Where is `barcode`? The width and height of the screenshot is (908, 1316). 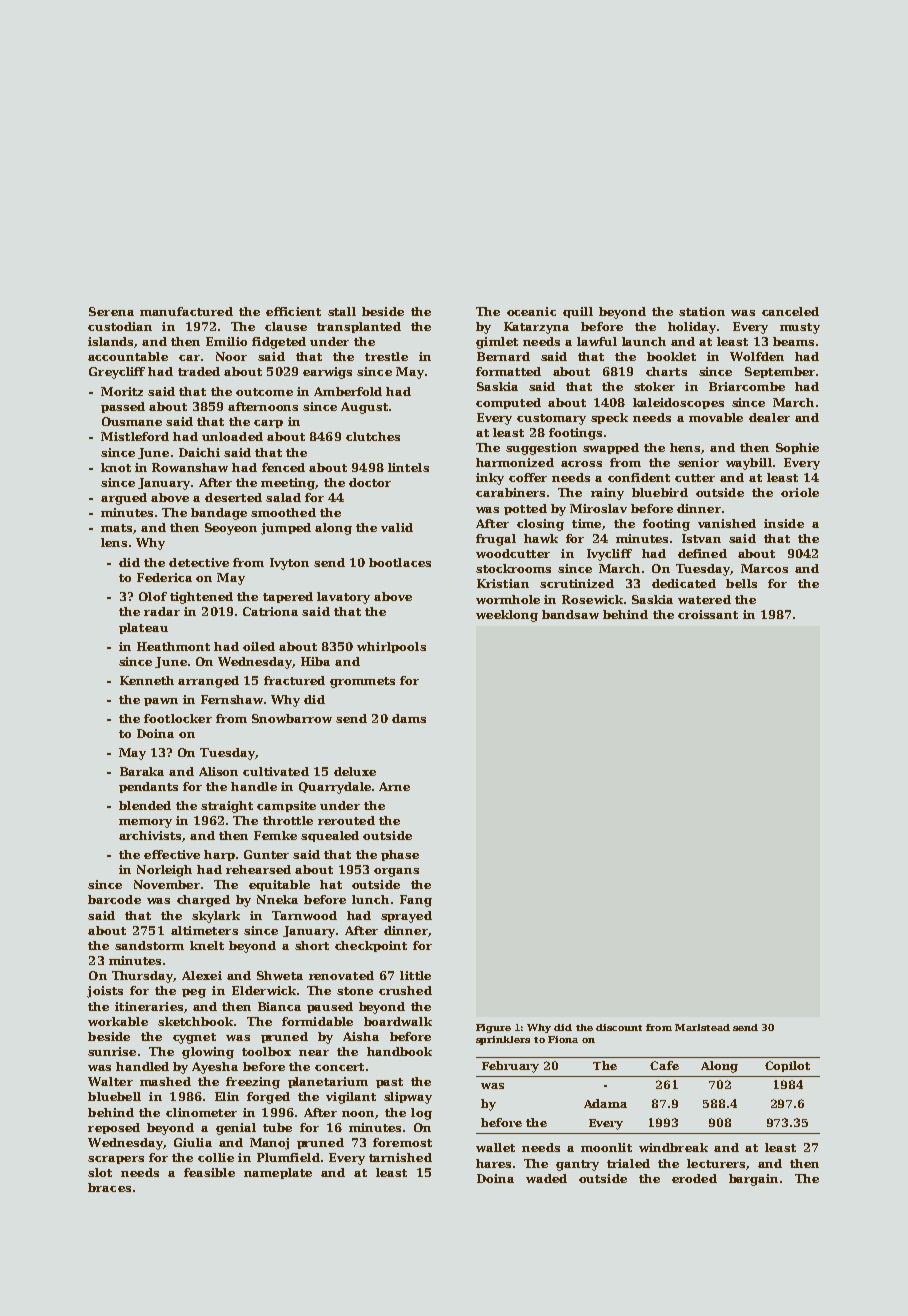 barcode is located at coordinates (114, 899).
